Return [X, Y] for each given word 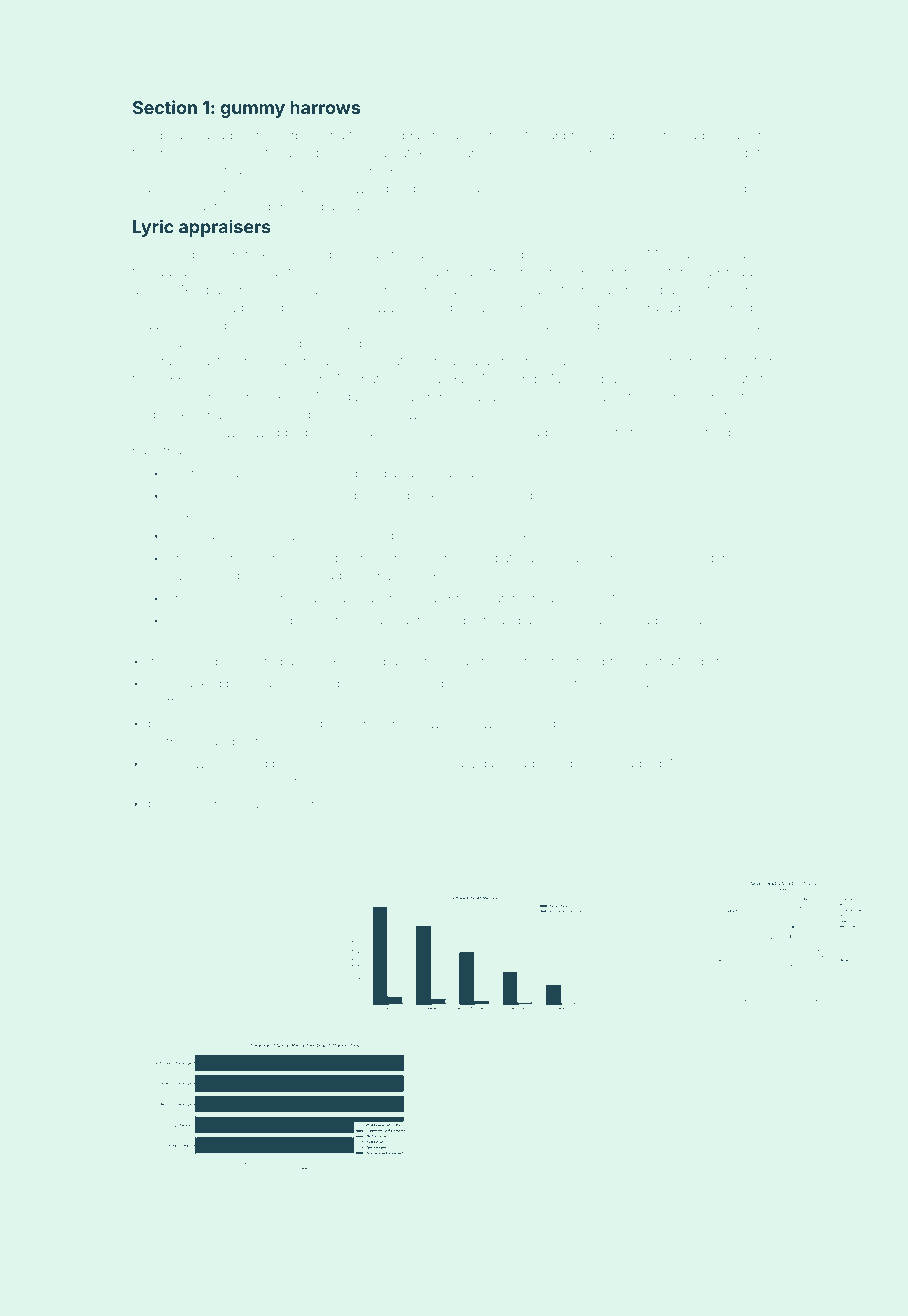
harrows [325, 108]
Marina [352, 432]
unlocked [637, 379]
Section [165, 107]
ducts [184, 536]
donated [192, 804]
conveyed [281, 416]
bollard [654, 135]
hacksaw [358, 599]
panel [716, 663]
